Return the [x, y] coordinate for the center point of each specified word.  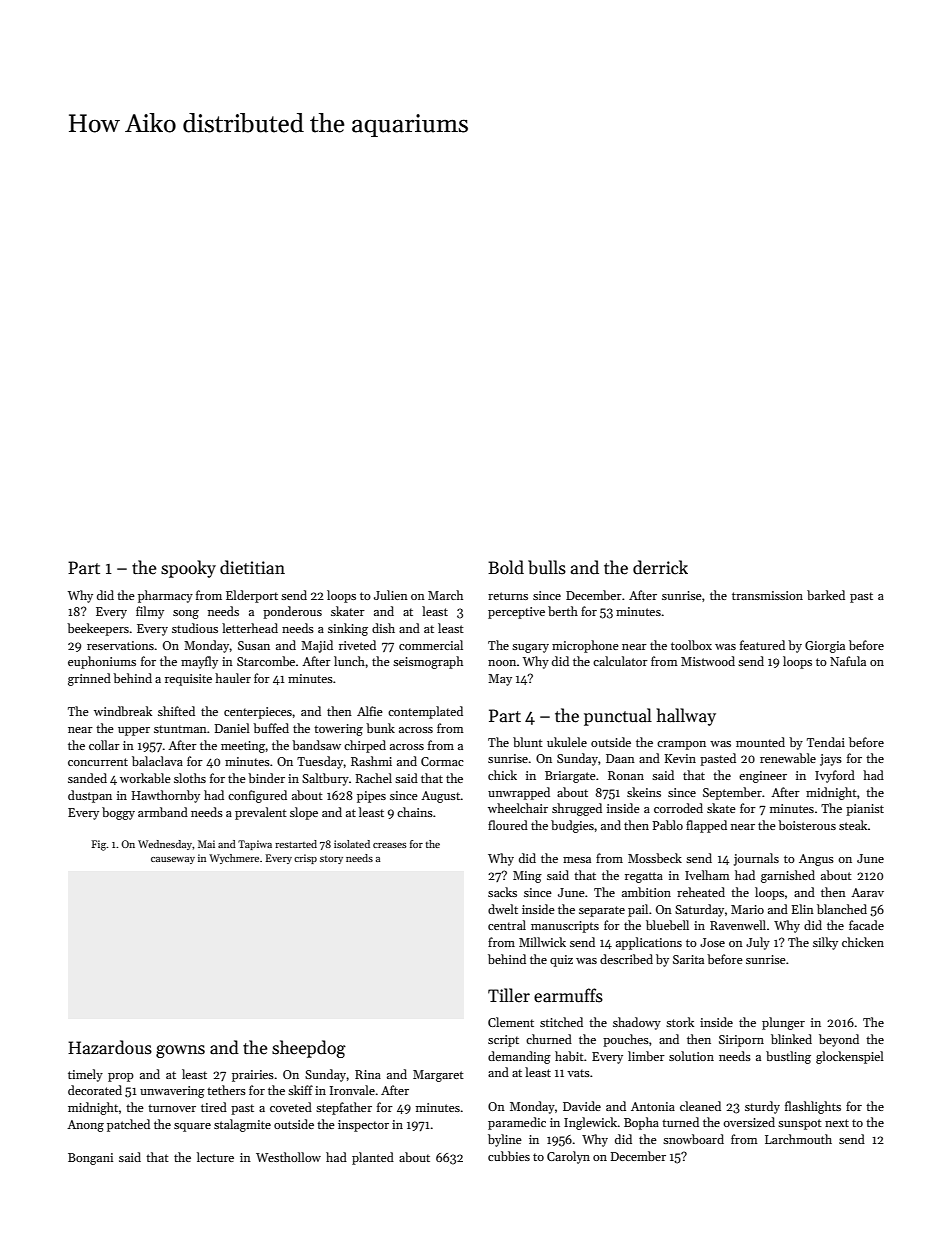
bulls [547, 567]
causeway [173, 860]
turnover [172, 1108]
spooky [188, 569]
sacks [502, 892]
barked [826, 595]
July [758, 943]
